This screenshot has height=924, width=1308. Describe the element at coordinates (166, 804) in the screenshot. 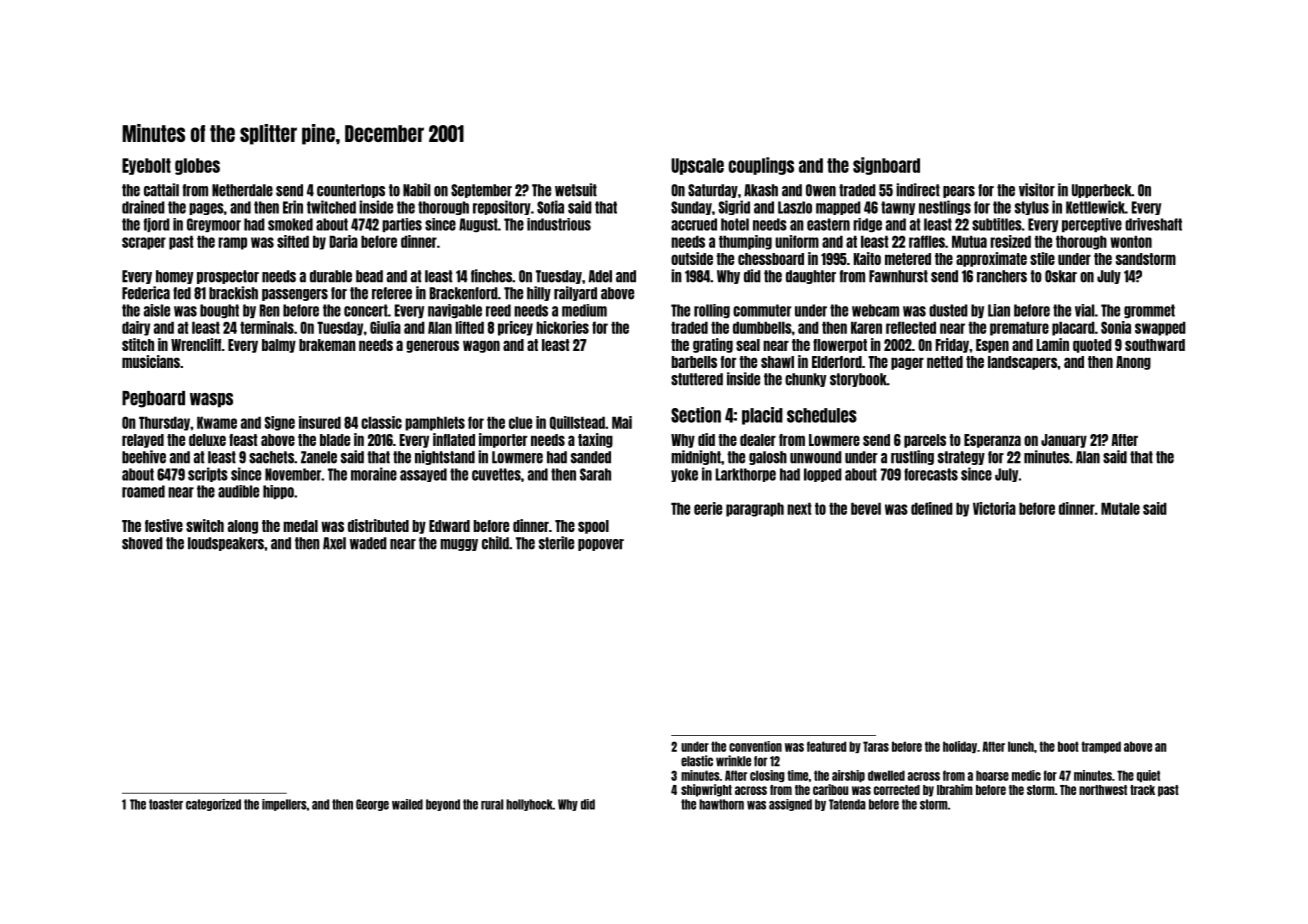

I see `toaster` at that location.
